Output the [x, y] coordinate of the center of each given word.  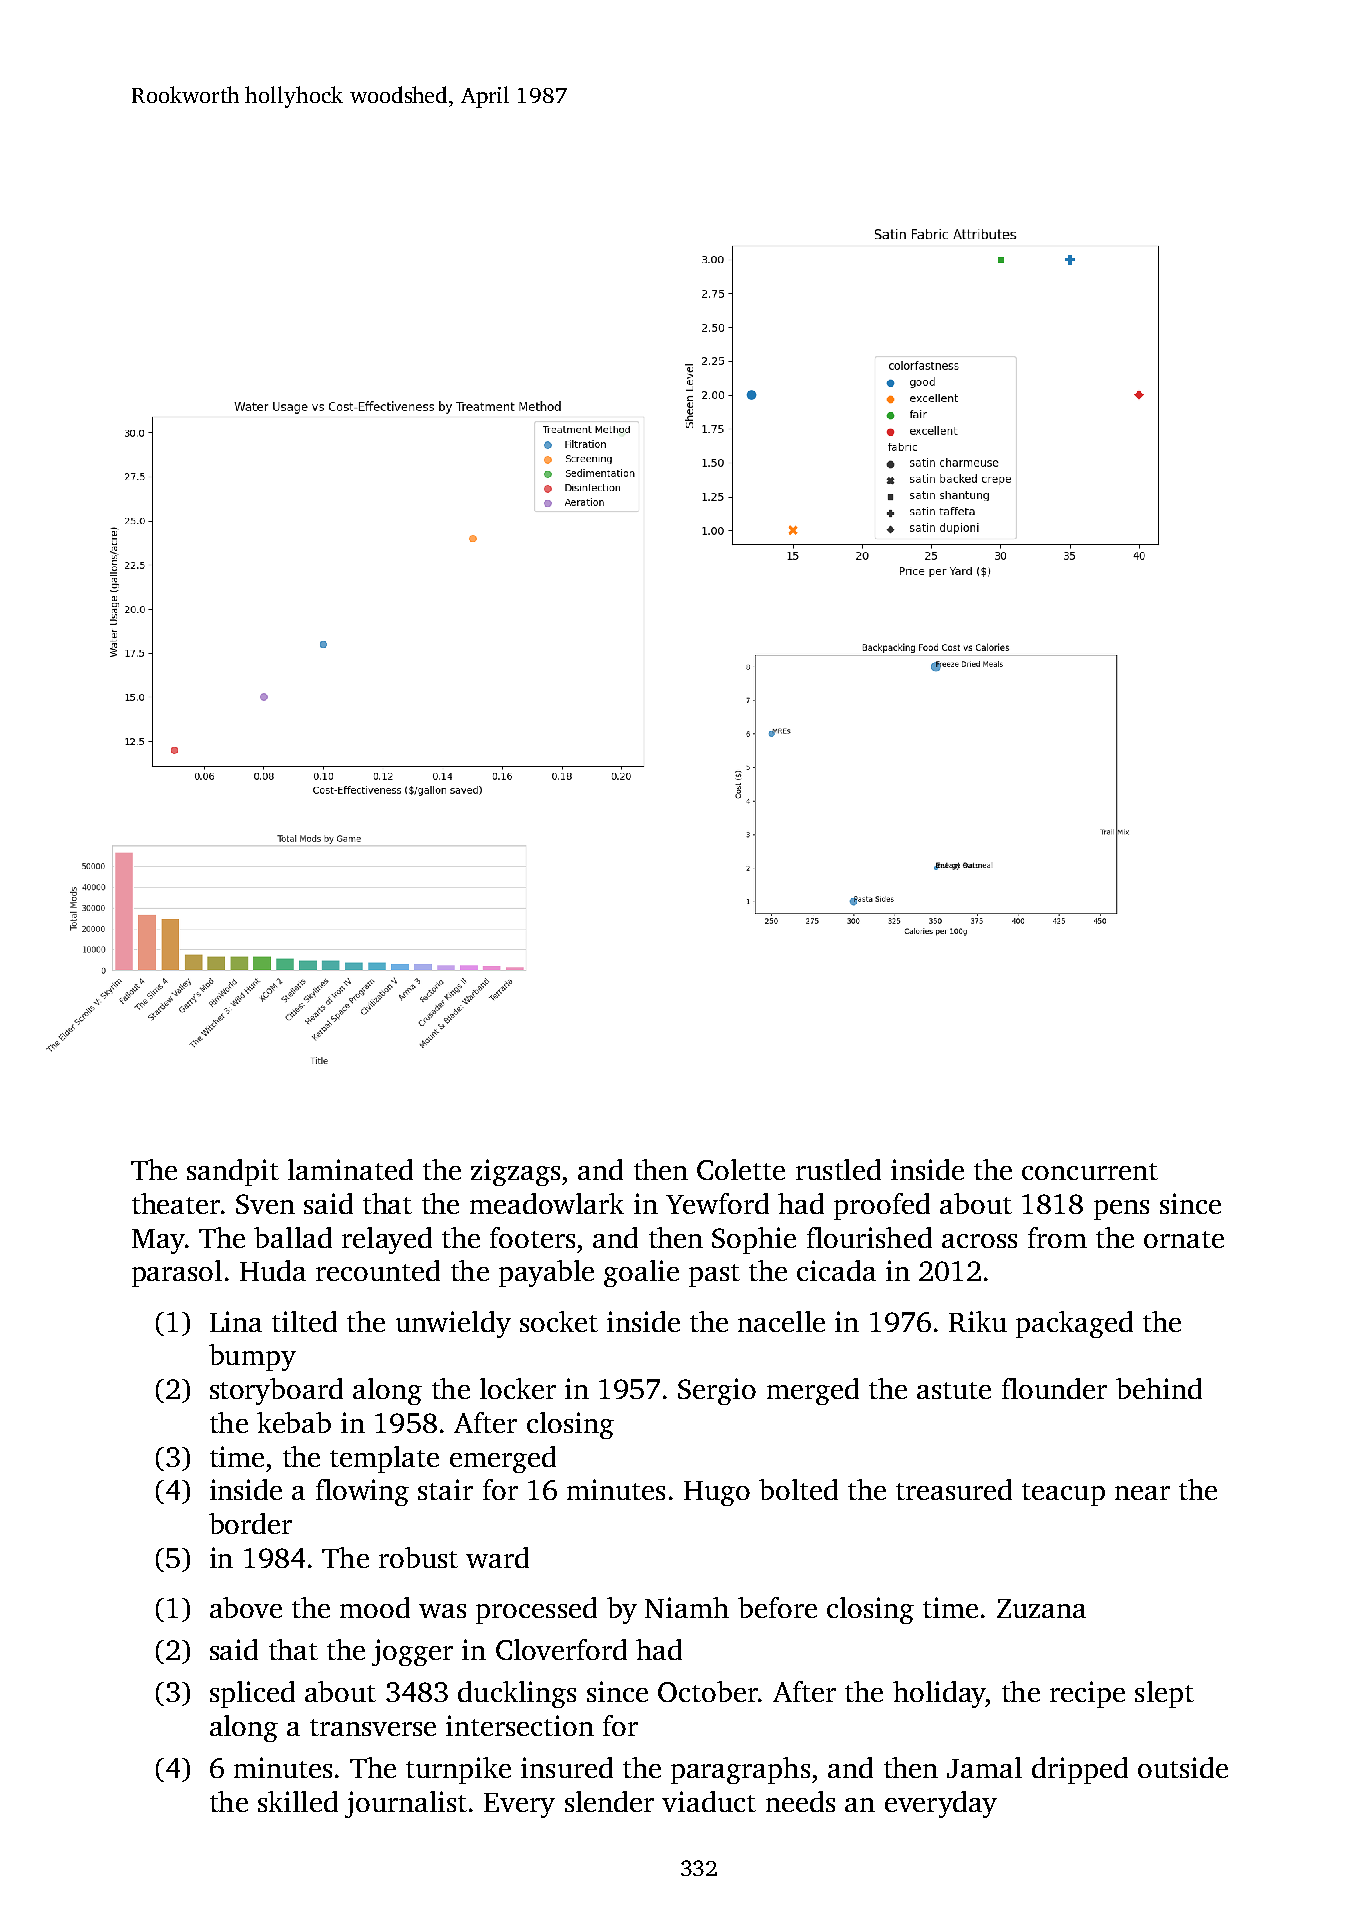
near [1142, 1493]
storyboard [276, 1391]
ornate [1184, 1239]
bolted [798, 1489]
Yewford [717, 1203]
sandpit [233, 1172]
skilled [298, 1801]
